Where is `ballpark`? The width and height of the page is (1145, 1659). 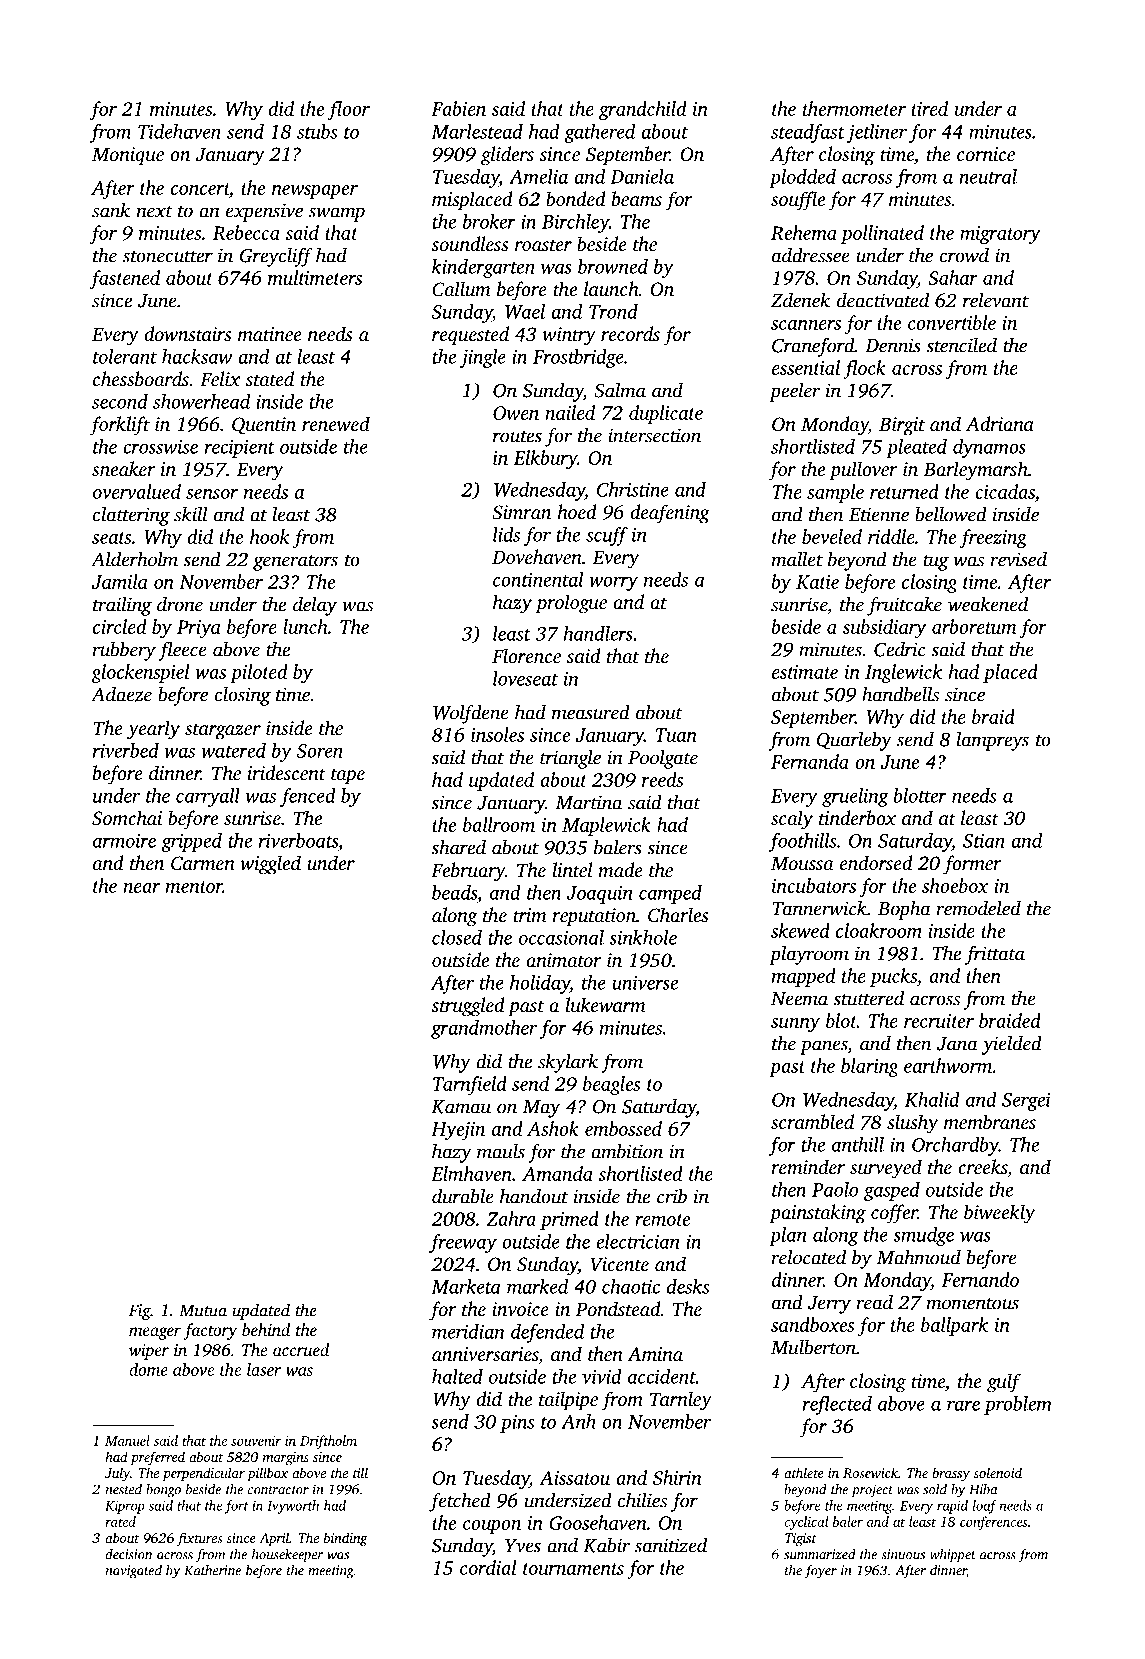 ballpark is located at coordinates (954, 1326).
